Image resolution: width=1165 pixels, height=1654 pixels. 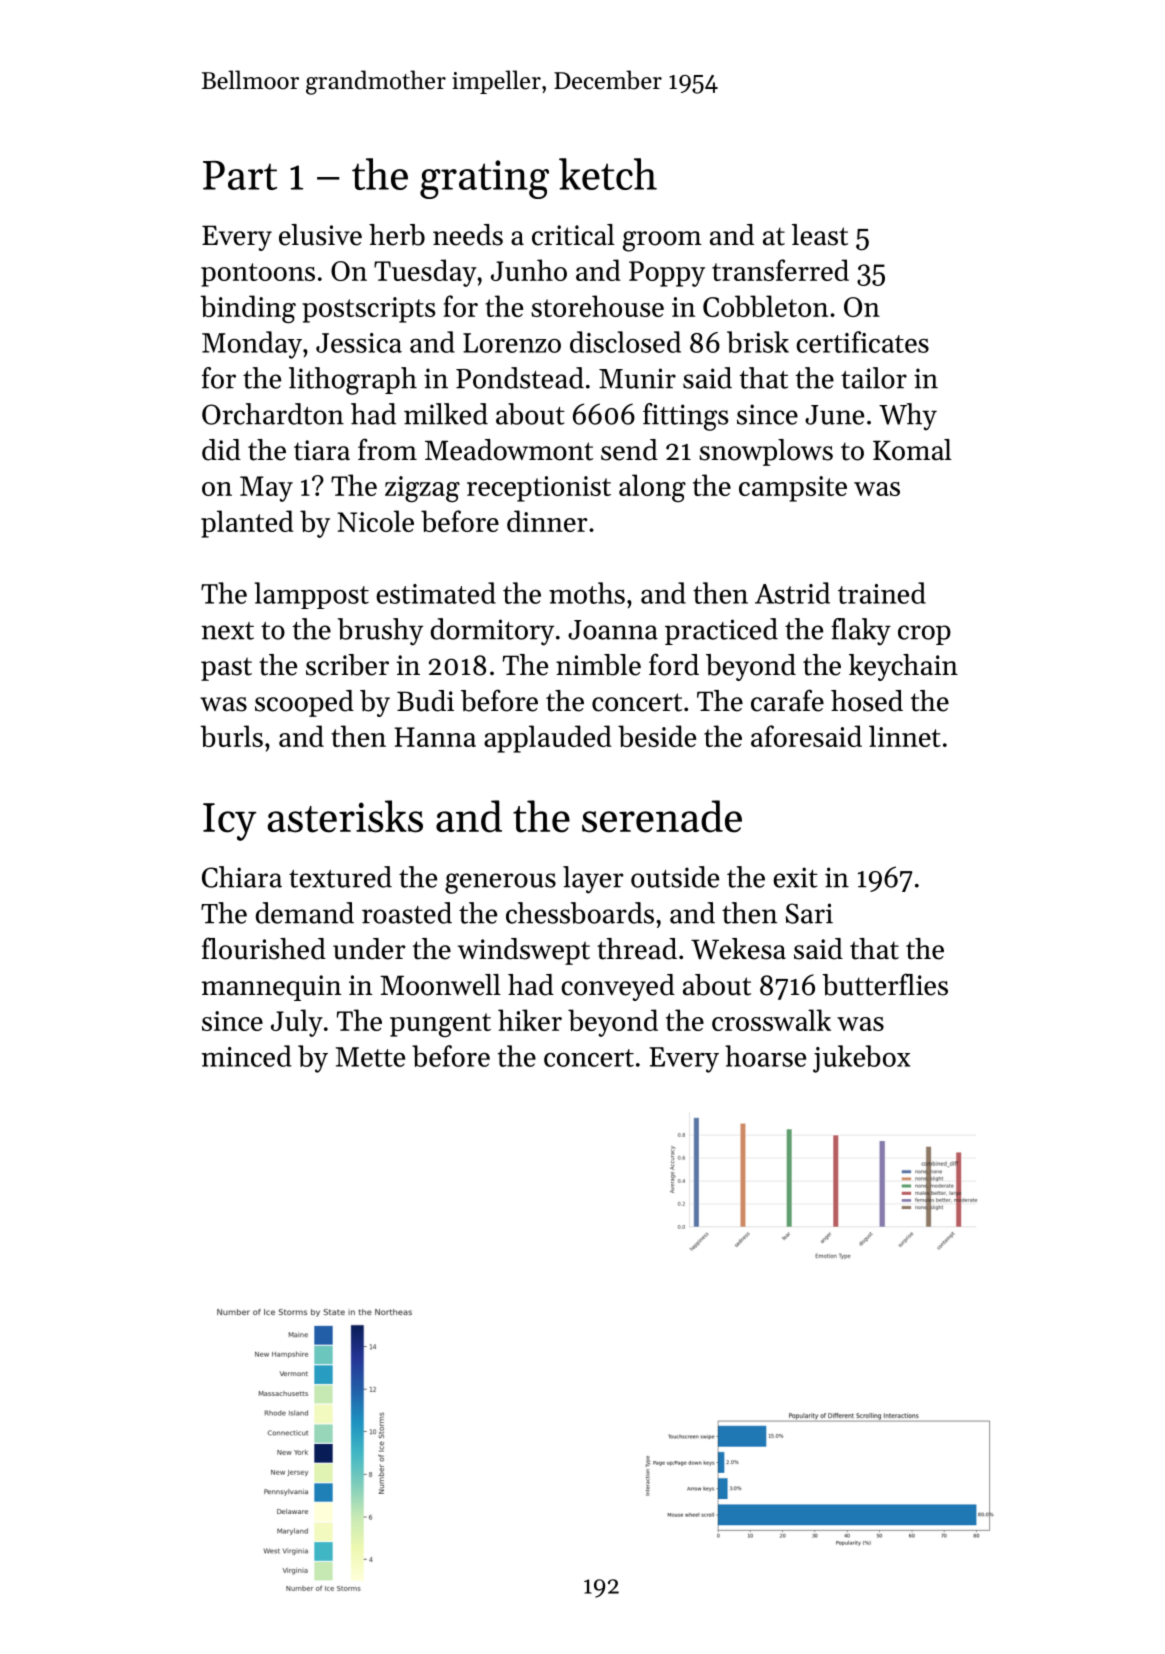 What do you see at coordinates (637, 378) in the screenshot?
I see `Munir` at bounding box center [637, 378].
